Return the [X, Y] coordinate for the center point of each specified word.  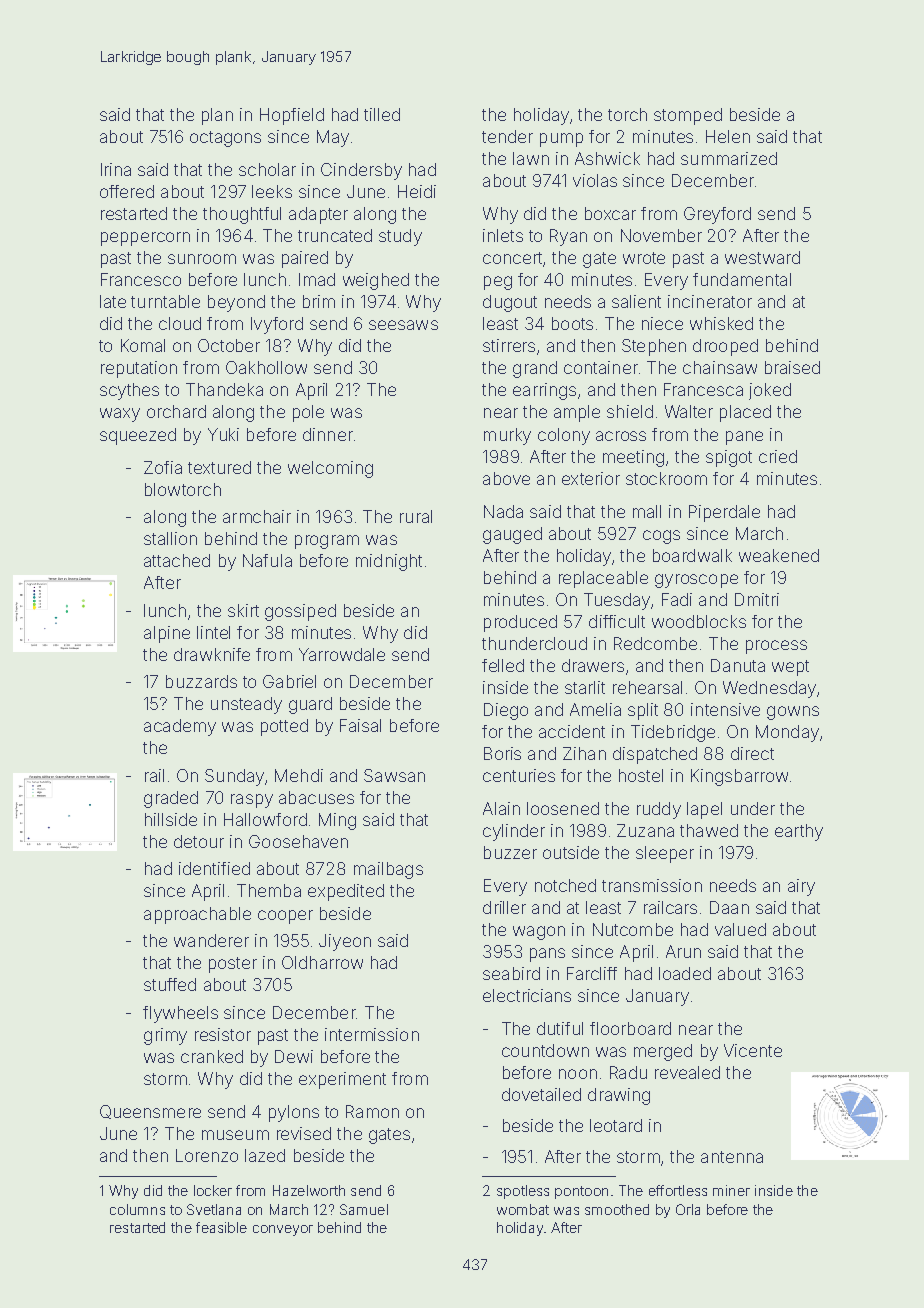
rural [416, 516]
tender [507, 136]
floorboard [630, 1028]
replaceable [603, 579]
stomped [688, 116]
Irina [116, 169]
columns [137, 1209]
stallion [170, 538]
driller [504, 907]
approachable [197, 915]
